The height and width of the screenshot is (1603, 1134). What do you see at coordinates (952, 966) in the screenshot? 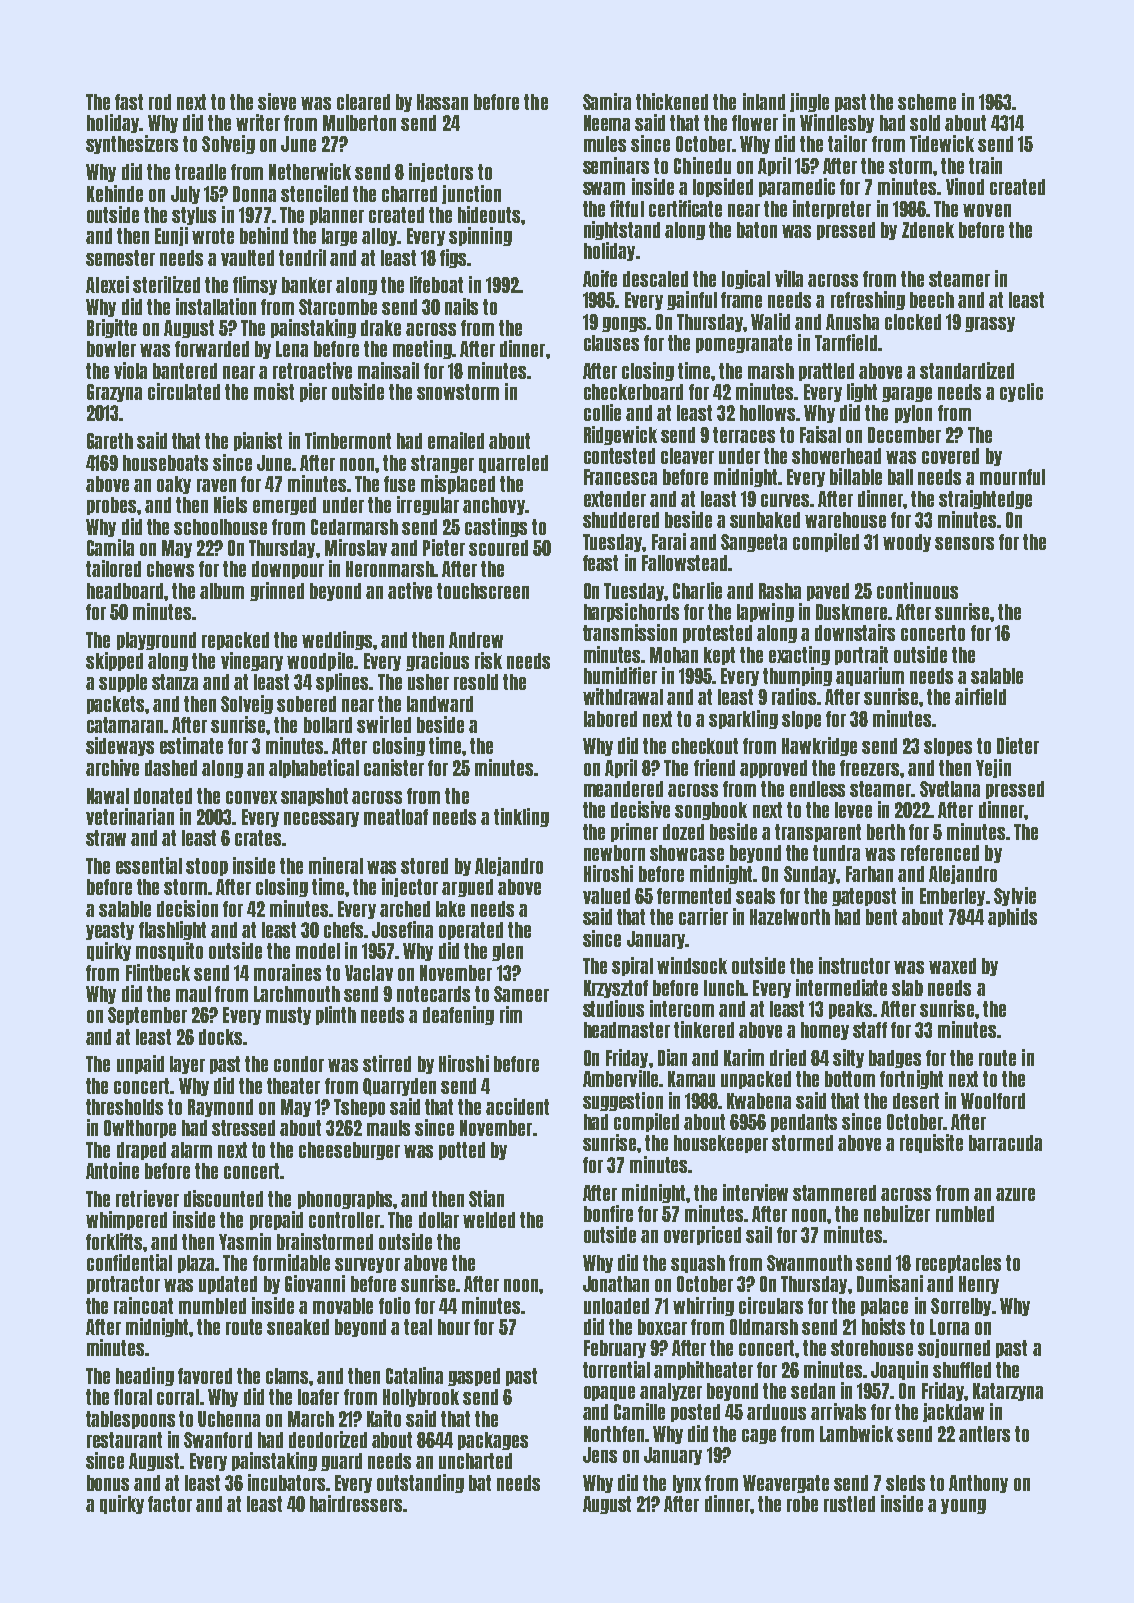
I see `waxed` at bounding box center [952, 966].
